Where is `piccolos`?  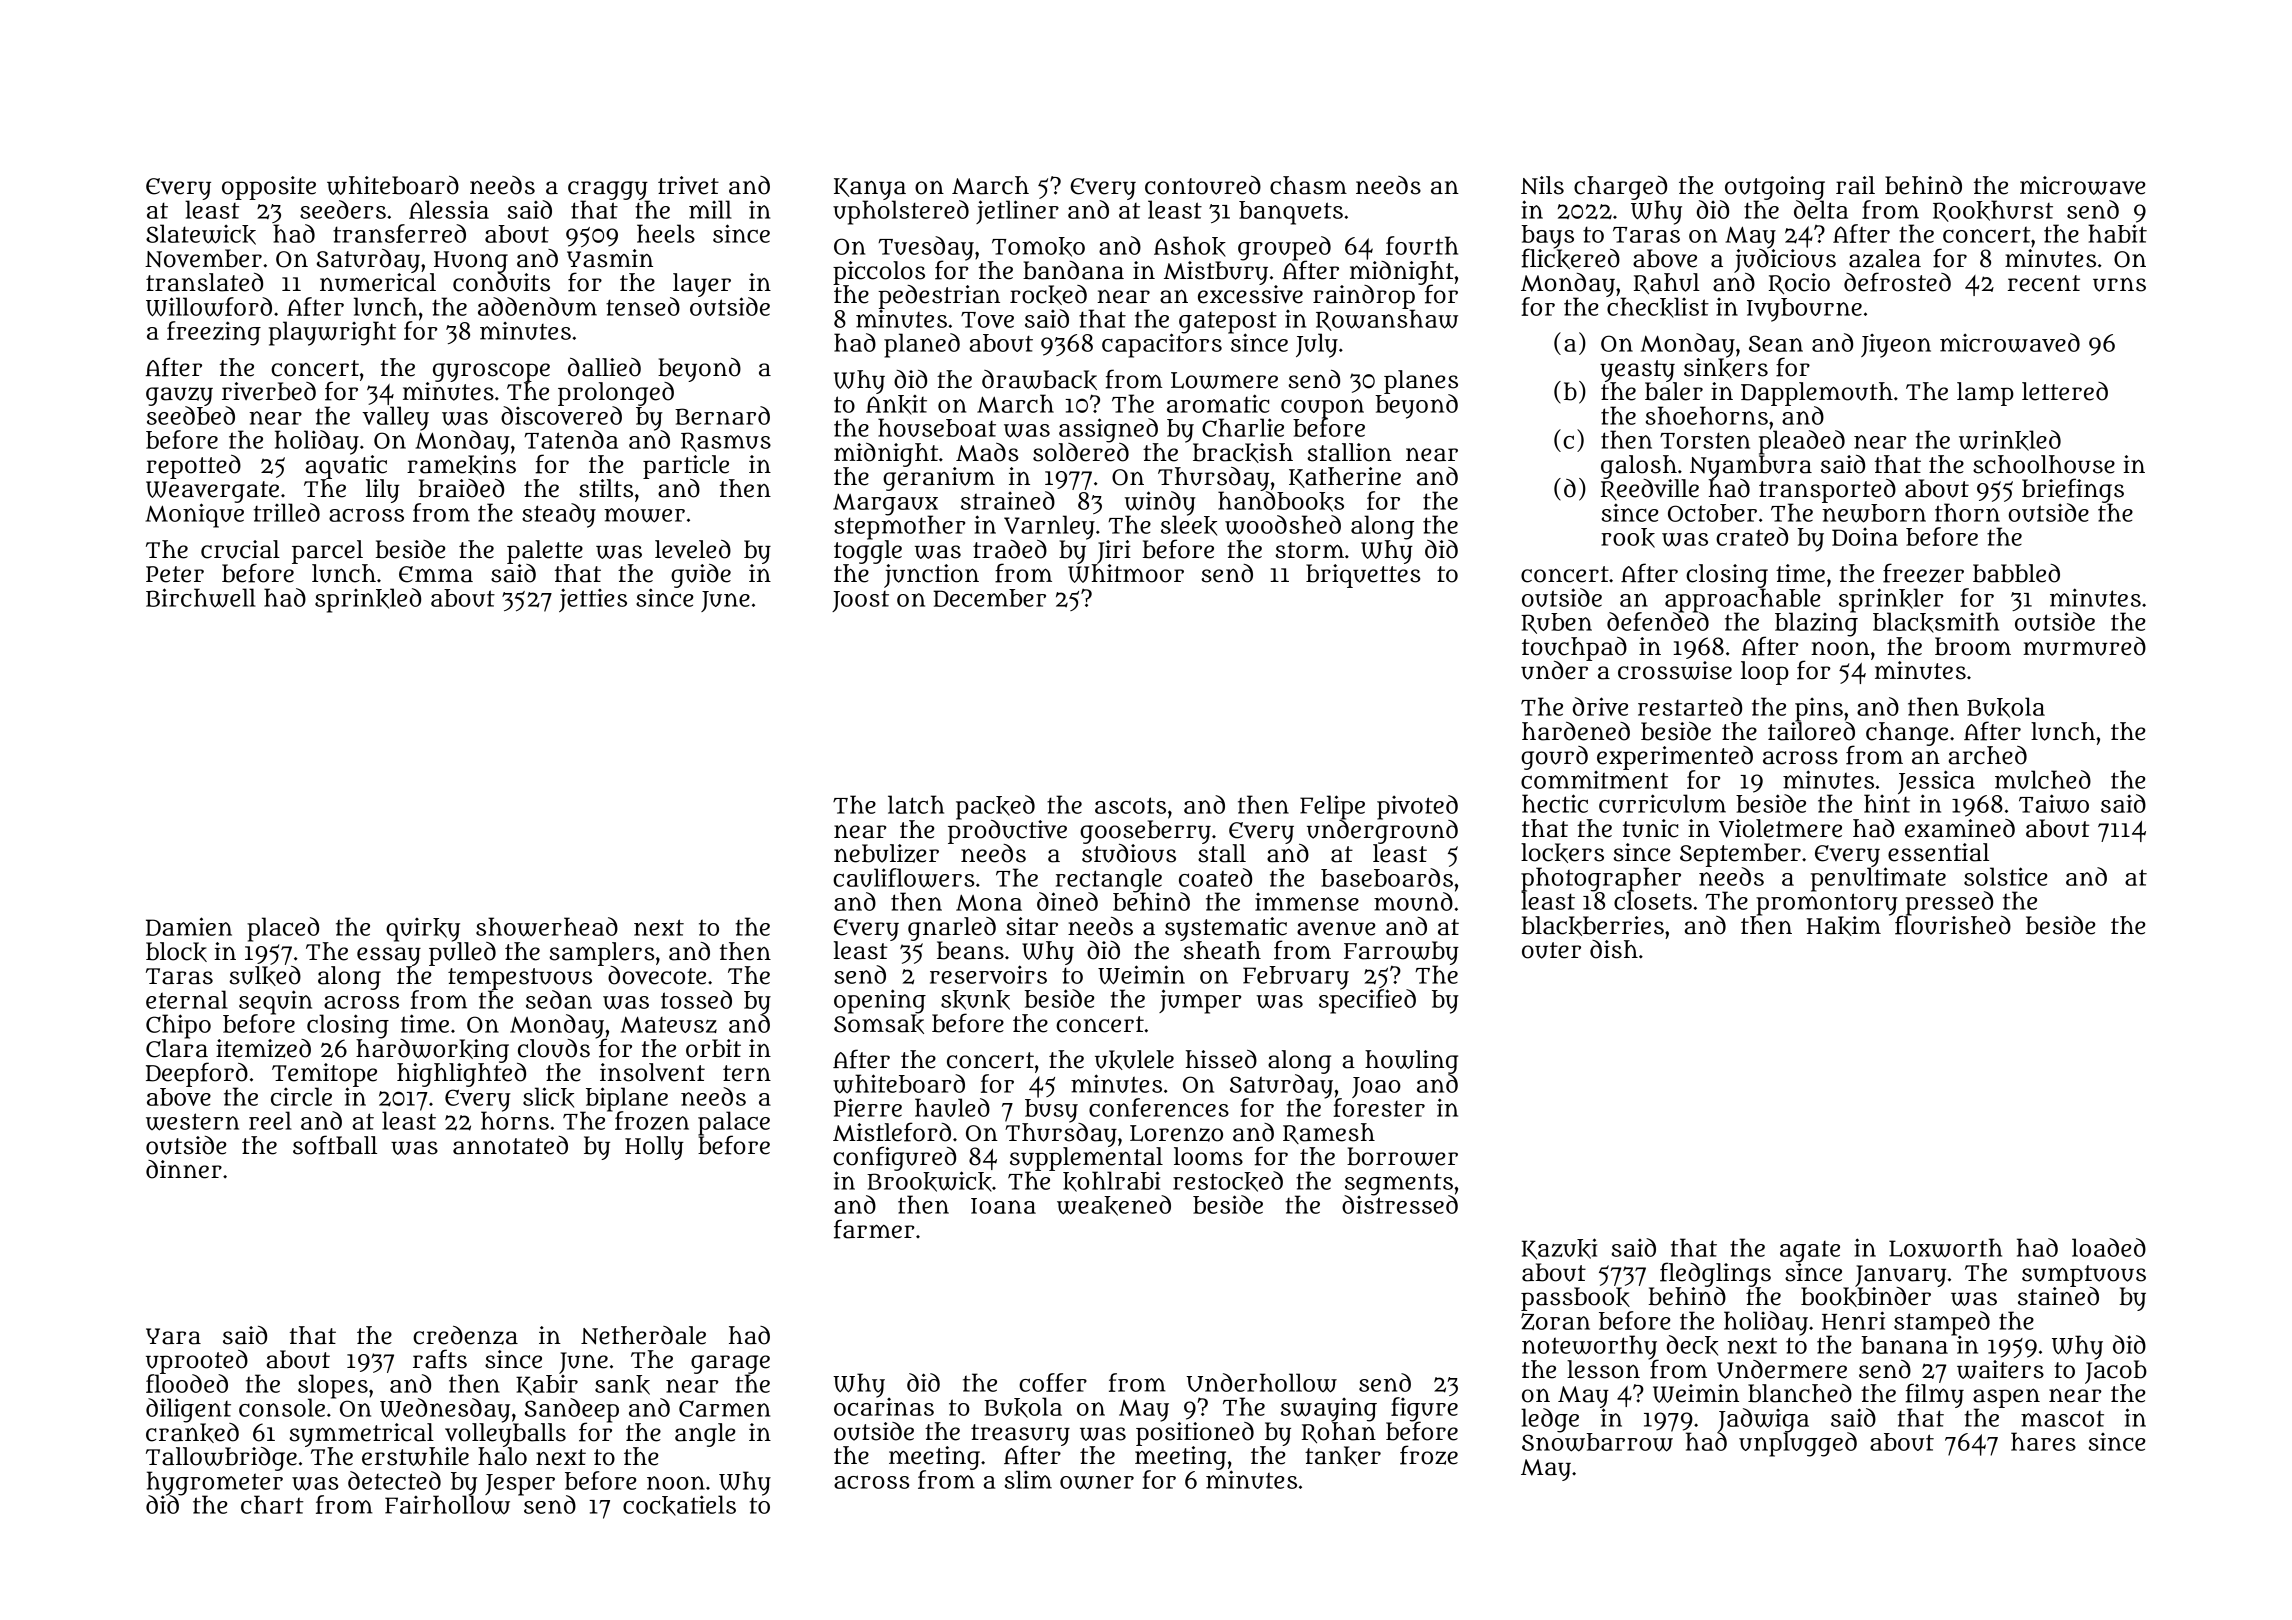
piccolos is located at coordinates (879, 273).
